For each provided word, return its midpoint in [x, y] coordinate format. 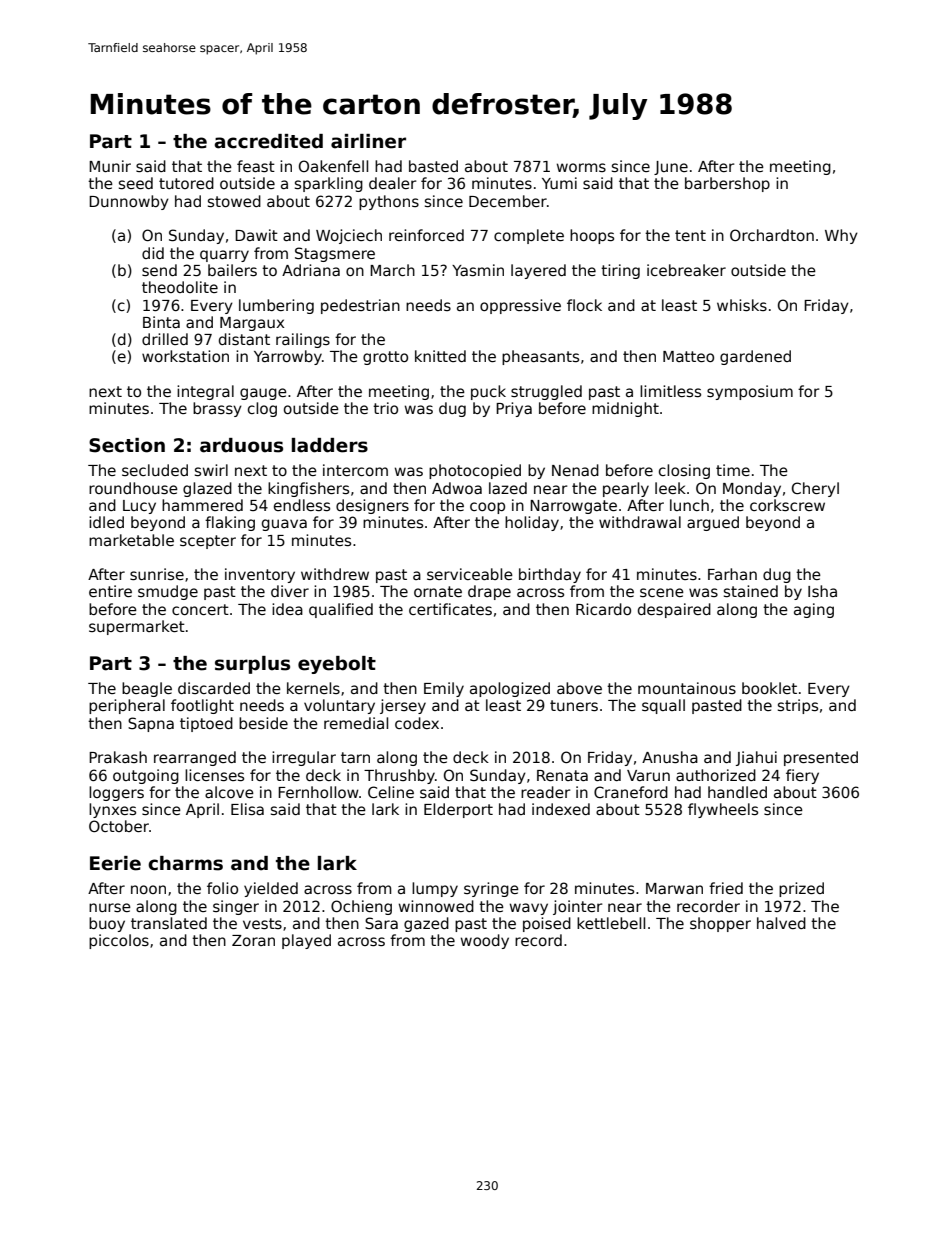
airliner [368, 141]
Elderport [458, 810]
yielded [271, 889]
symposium [750, 392]
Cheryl [815, 489]
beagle [147, 689]
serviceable [470, 574]
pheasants [540, 357]
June [671, 168]
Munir [110, 166]
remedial [356, 723]
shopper [720, 924]
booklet [769, 688]
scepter [208, 542]
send [159, 270]
